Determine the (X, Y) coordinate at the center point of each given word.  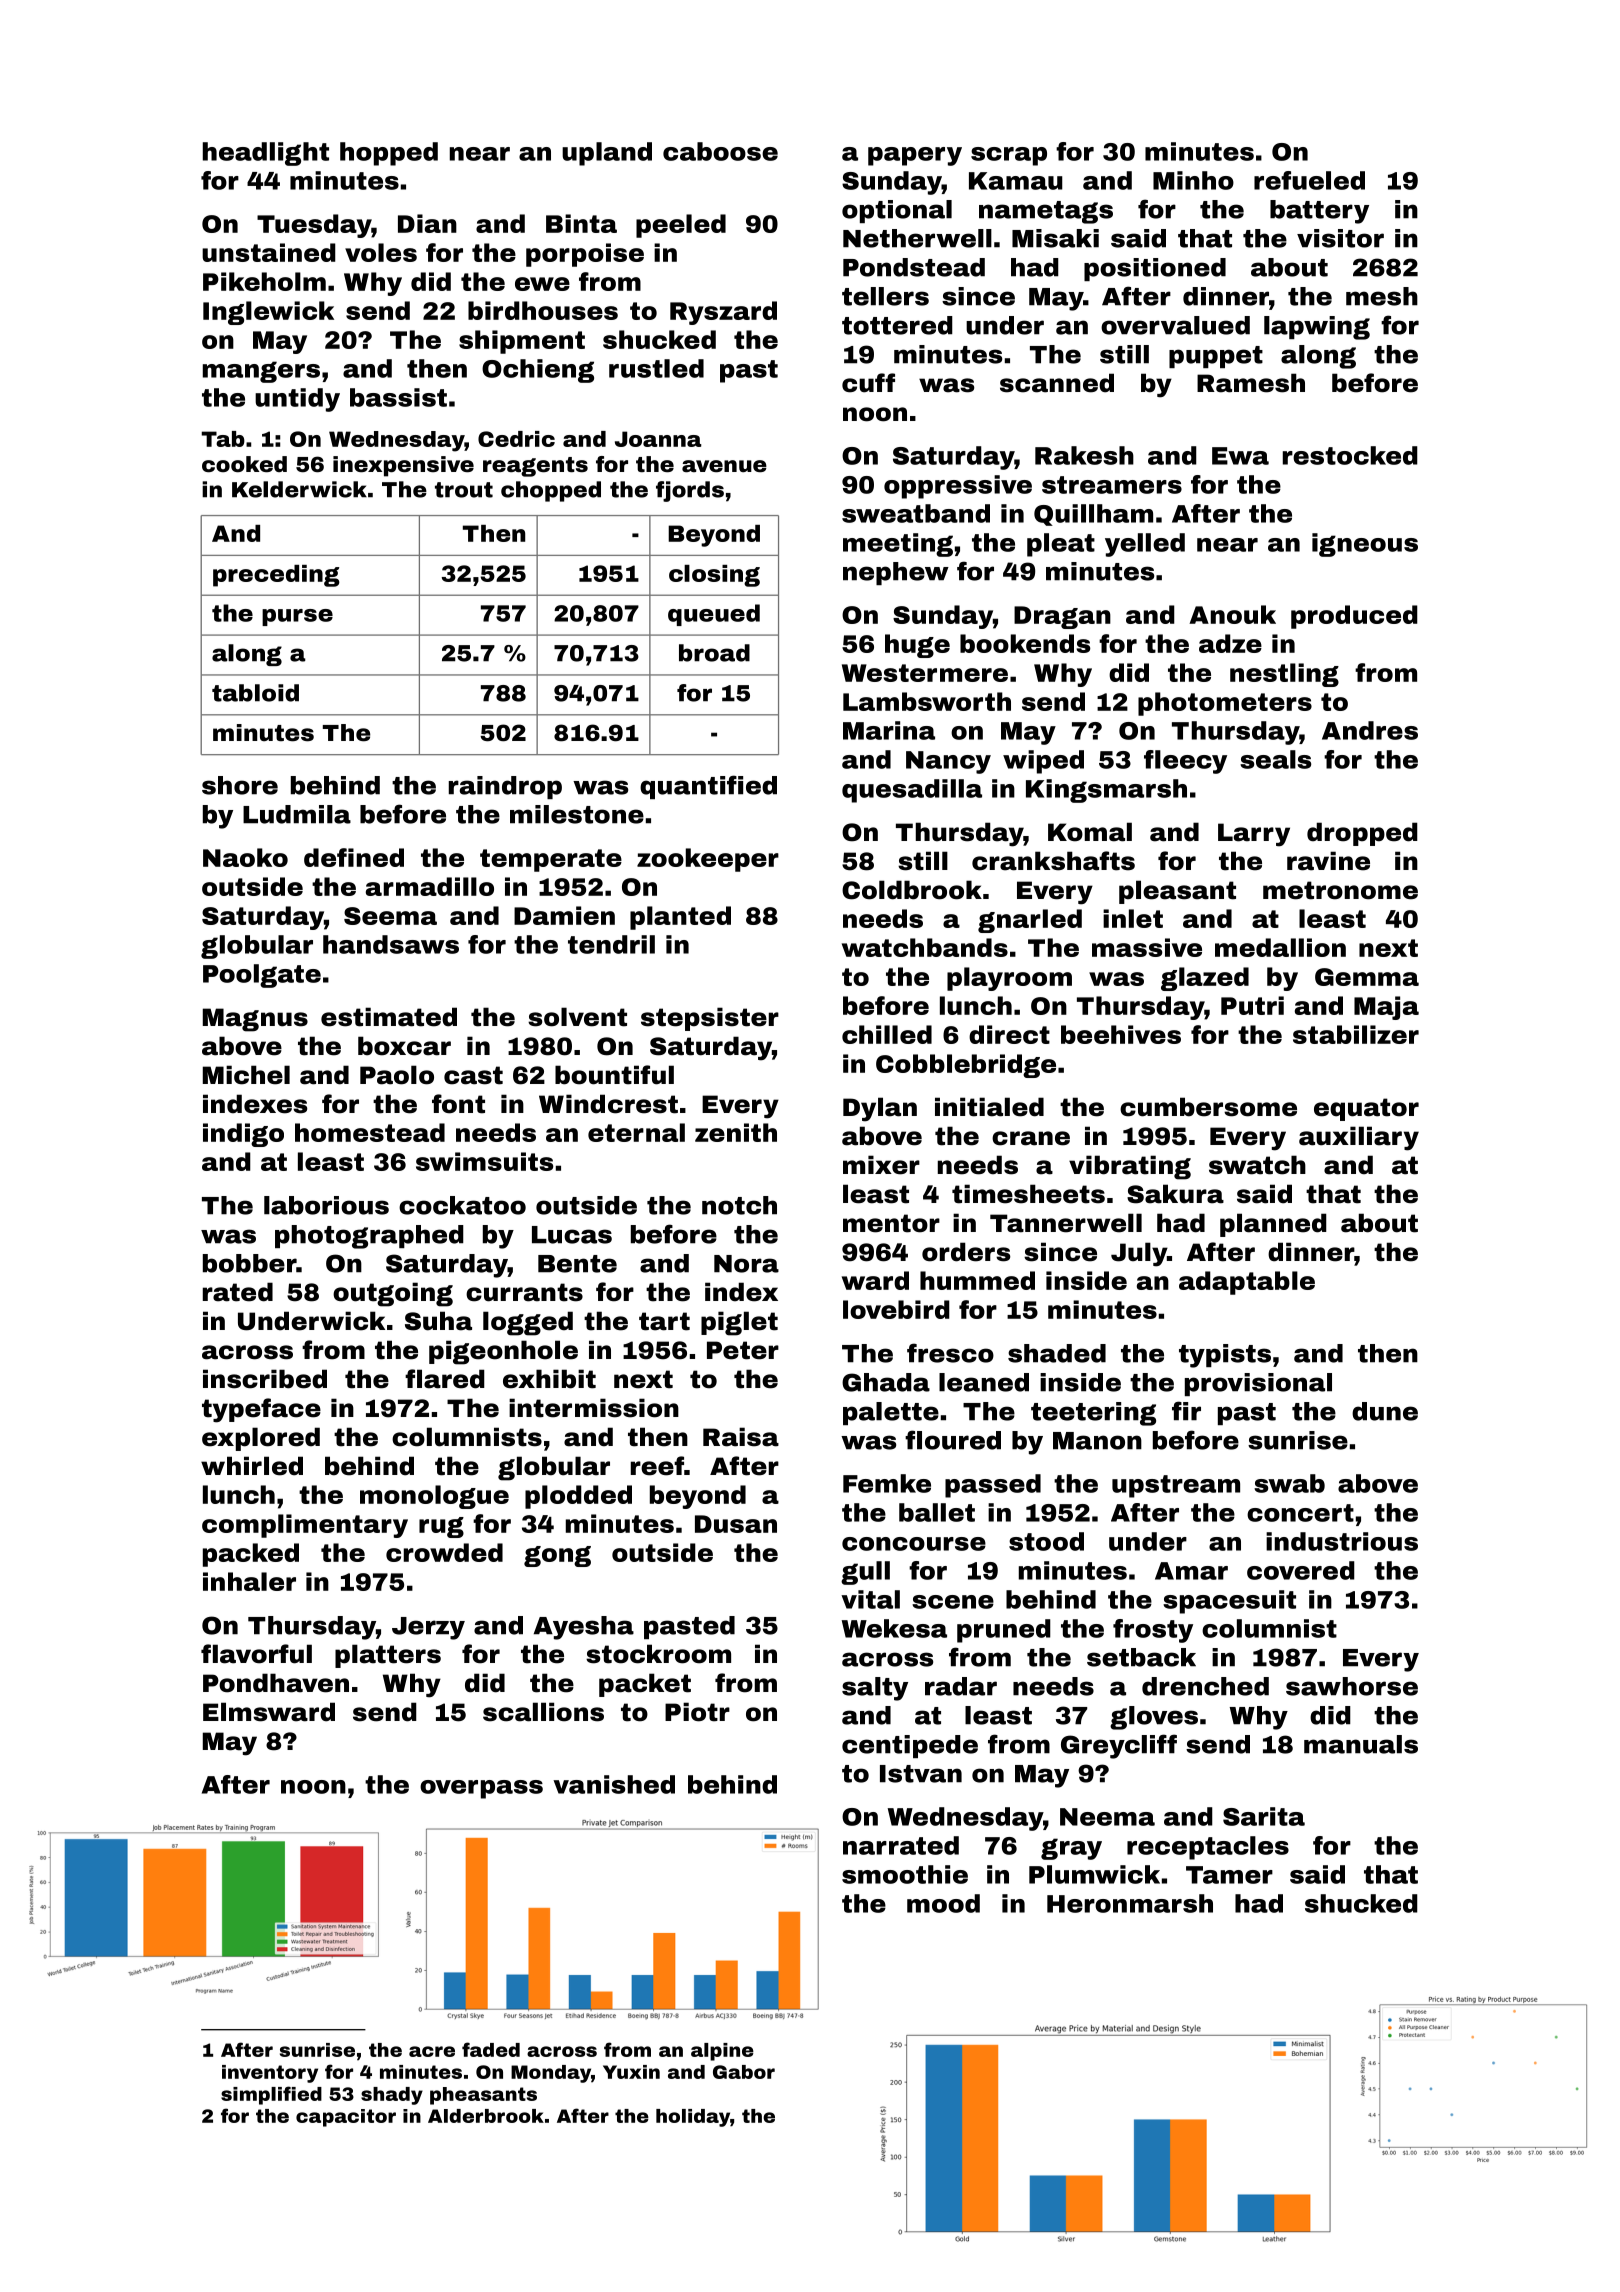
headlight (266, 154)
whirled (252, 1466)
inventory (270, 2074)
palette (891, 1413)
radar (961, 1686)
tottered (897, 325)
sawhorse (1352, 1686)
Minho (1193, 180)
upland (607, 154)
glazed (1205, 979)
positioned (1155, 269)
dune (1385, 1411)
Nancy (948, 762)
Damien (564, 915)
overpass (481, 1789)
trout (464, 490)
